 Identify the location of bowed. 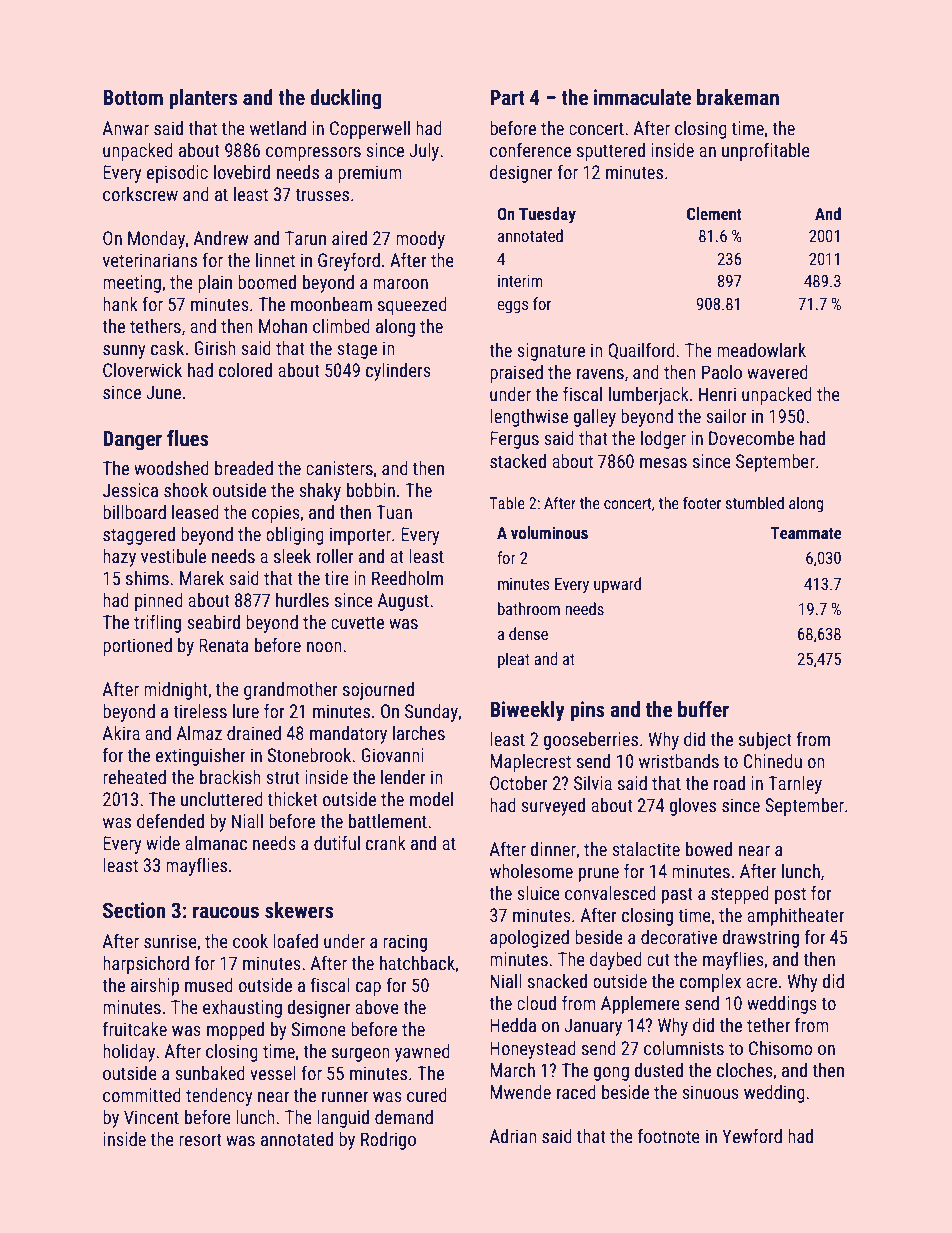
(709, 849).
